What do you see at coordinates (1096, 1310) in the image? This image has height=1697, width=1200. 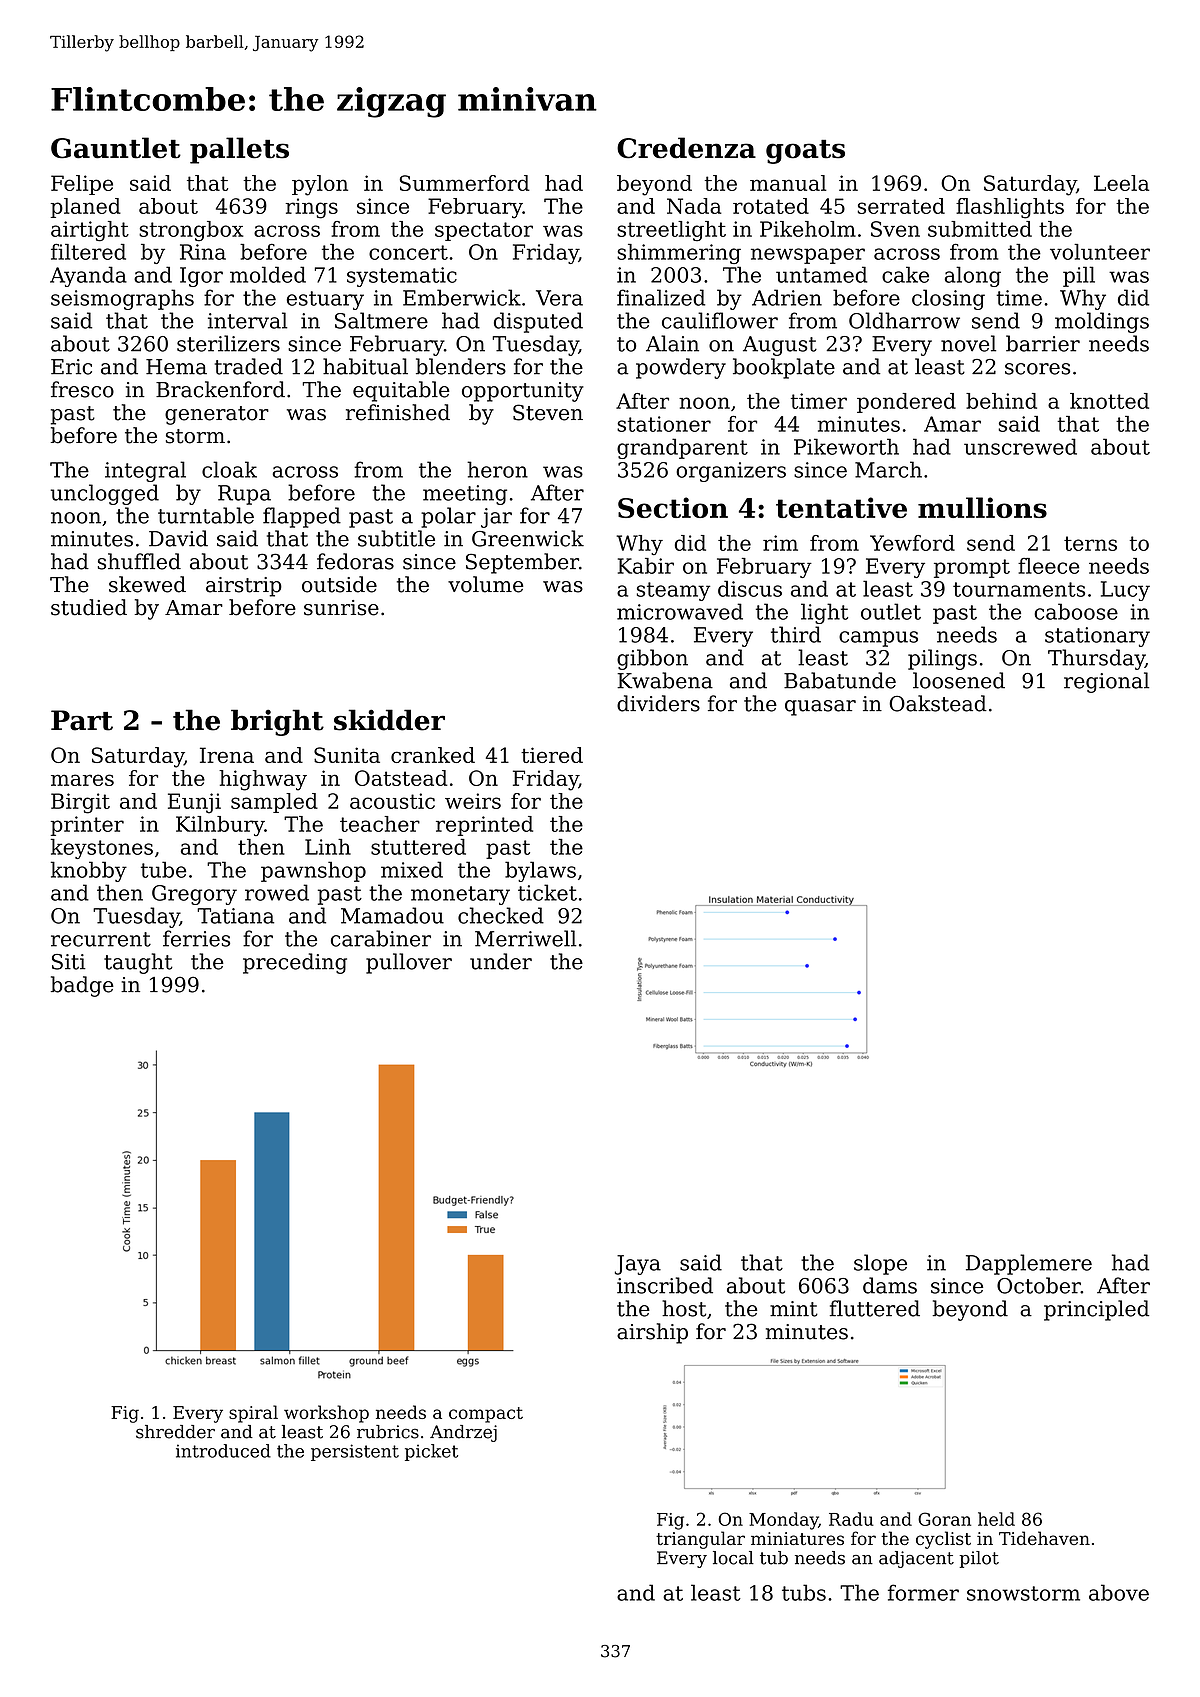 I see `principled` at bounding box center [1096, 1310].
